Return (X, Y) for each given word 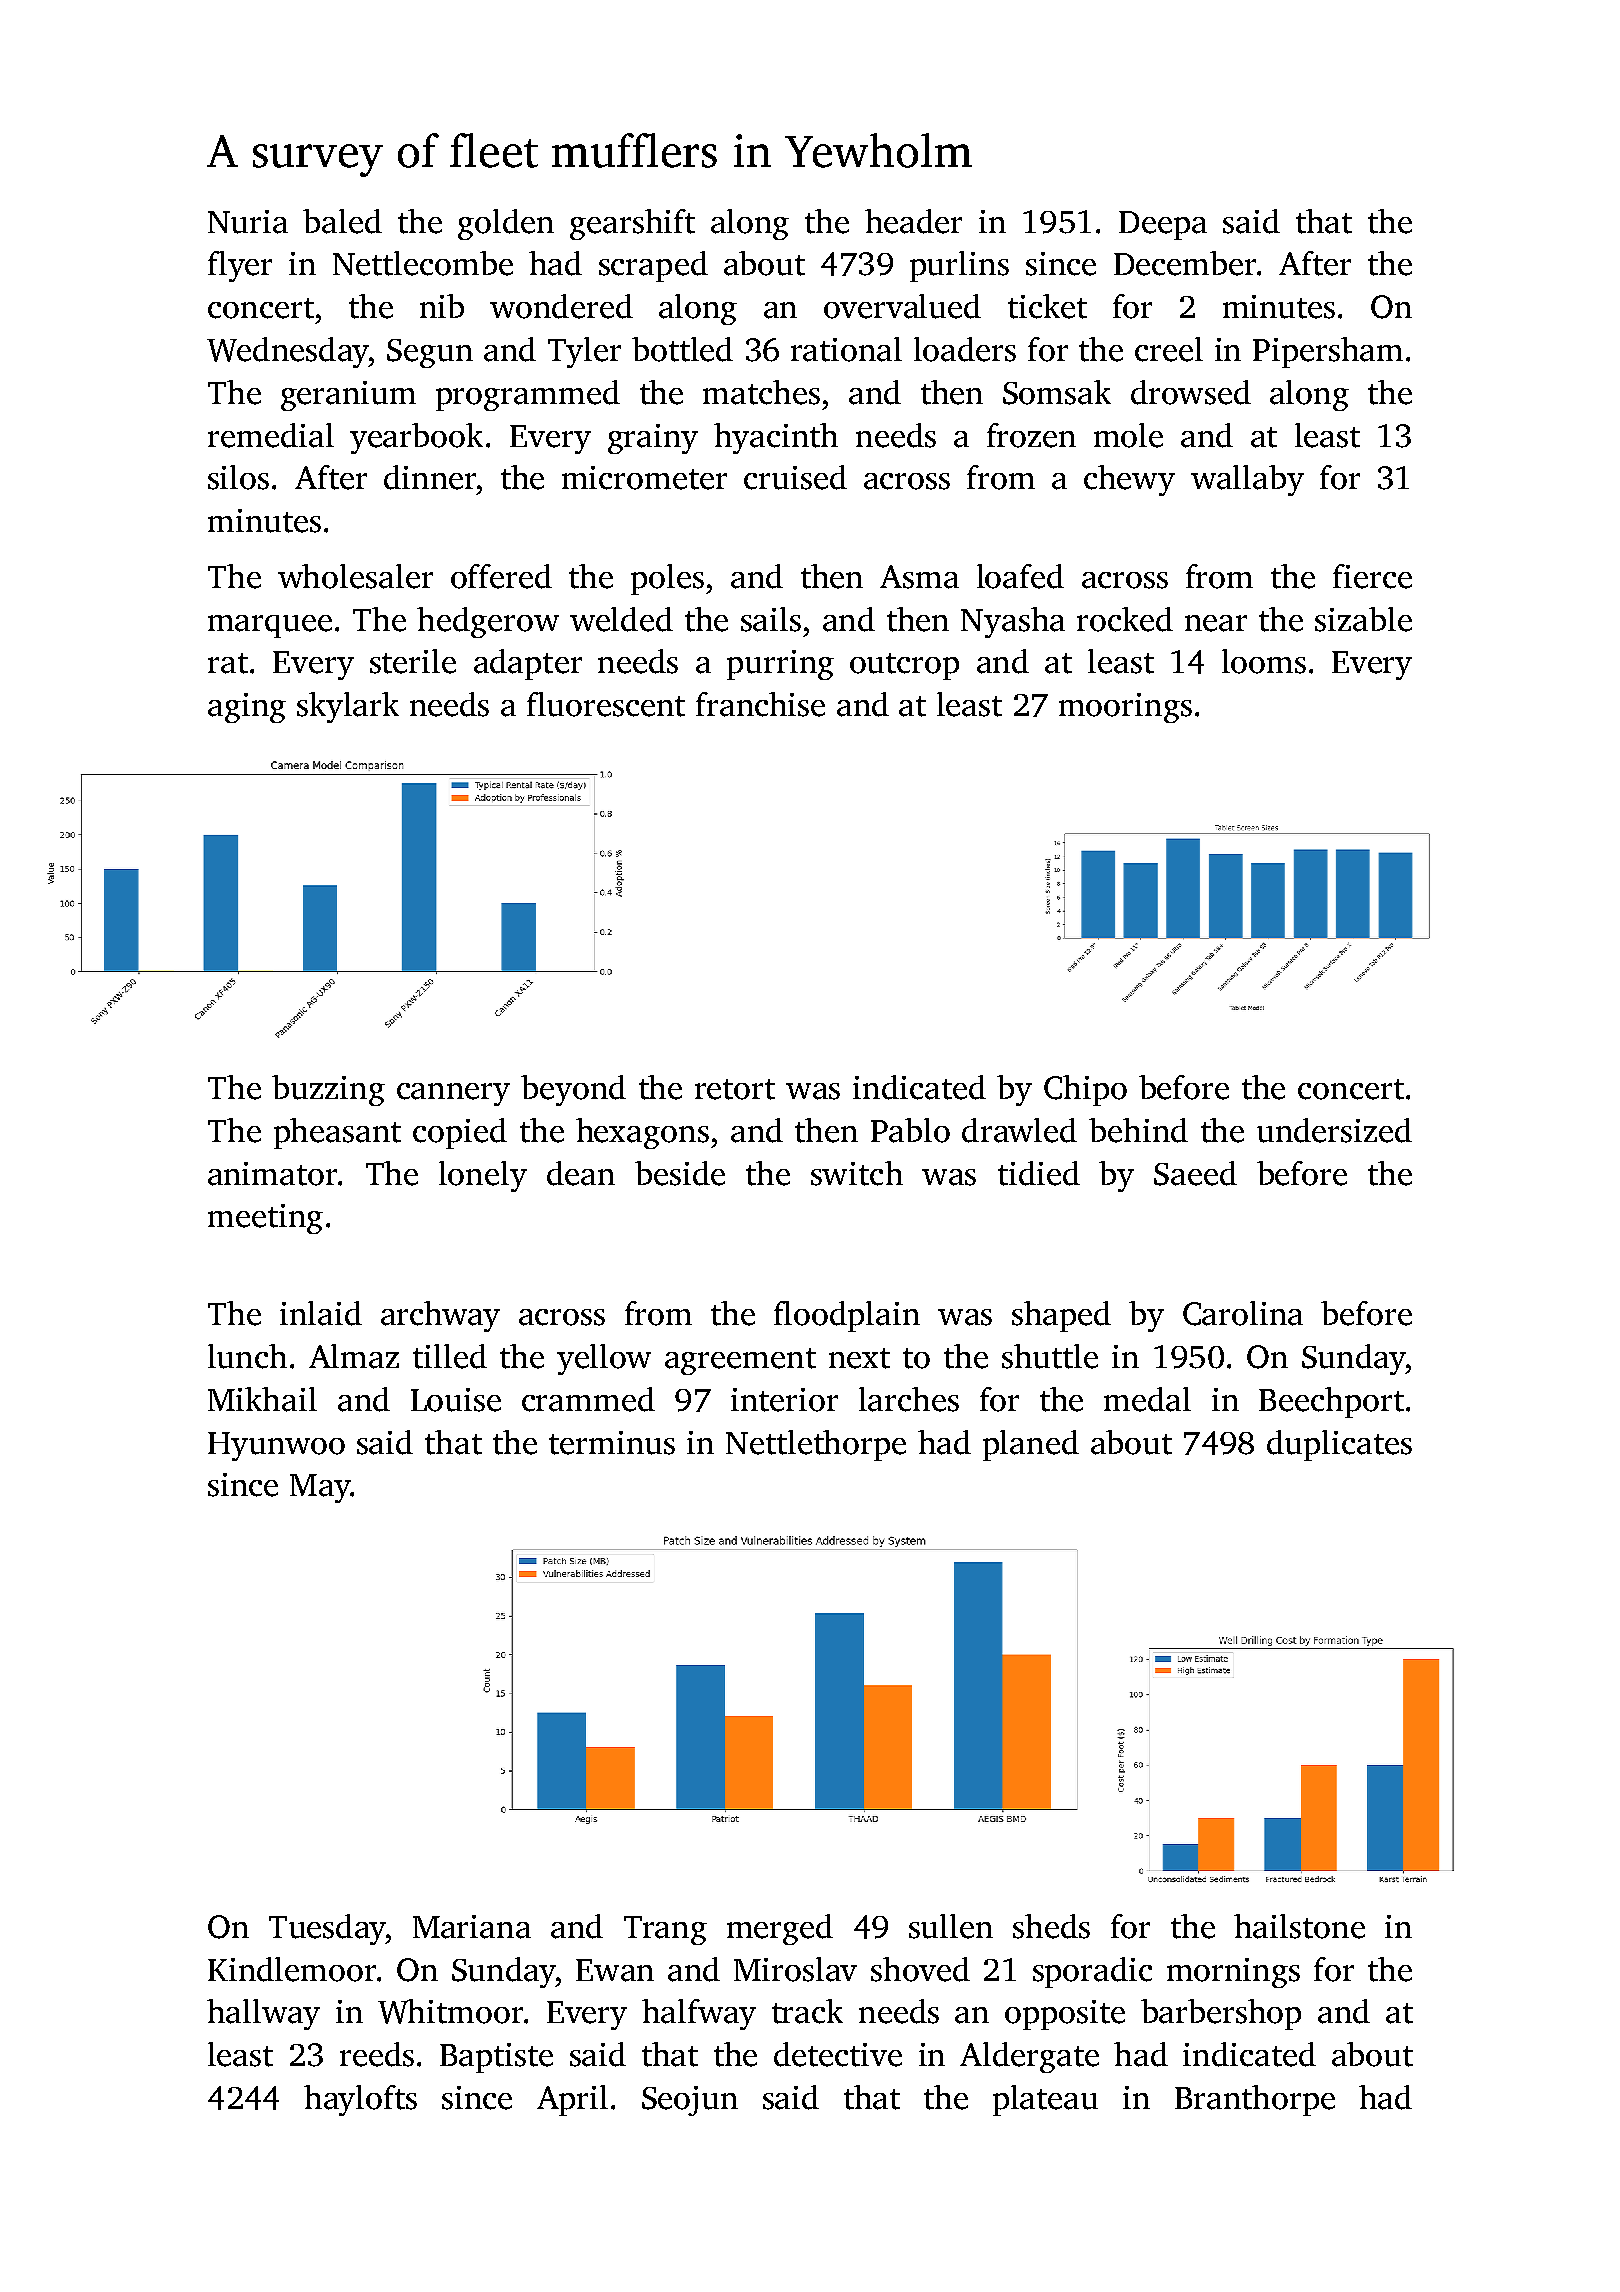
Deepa (1163, 225)
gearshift (632, 224)
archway (440, 1316)
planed (1031, 1445)
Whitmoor (450, 2011)
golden (506, 224)
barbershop (1221, 2014)
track (807, 2011)
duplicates (1339, 1445)
